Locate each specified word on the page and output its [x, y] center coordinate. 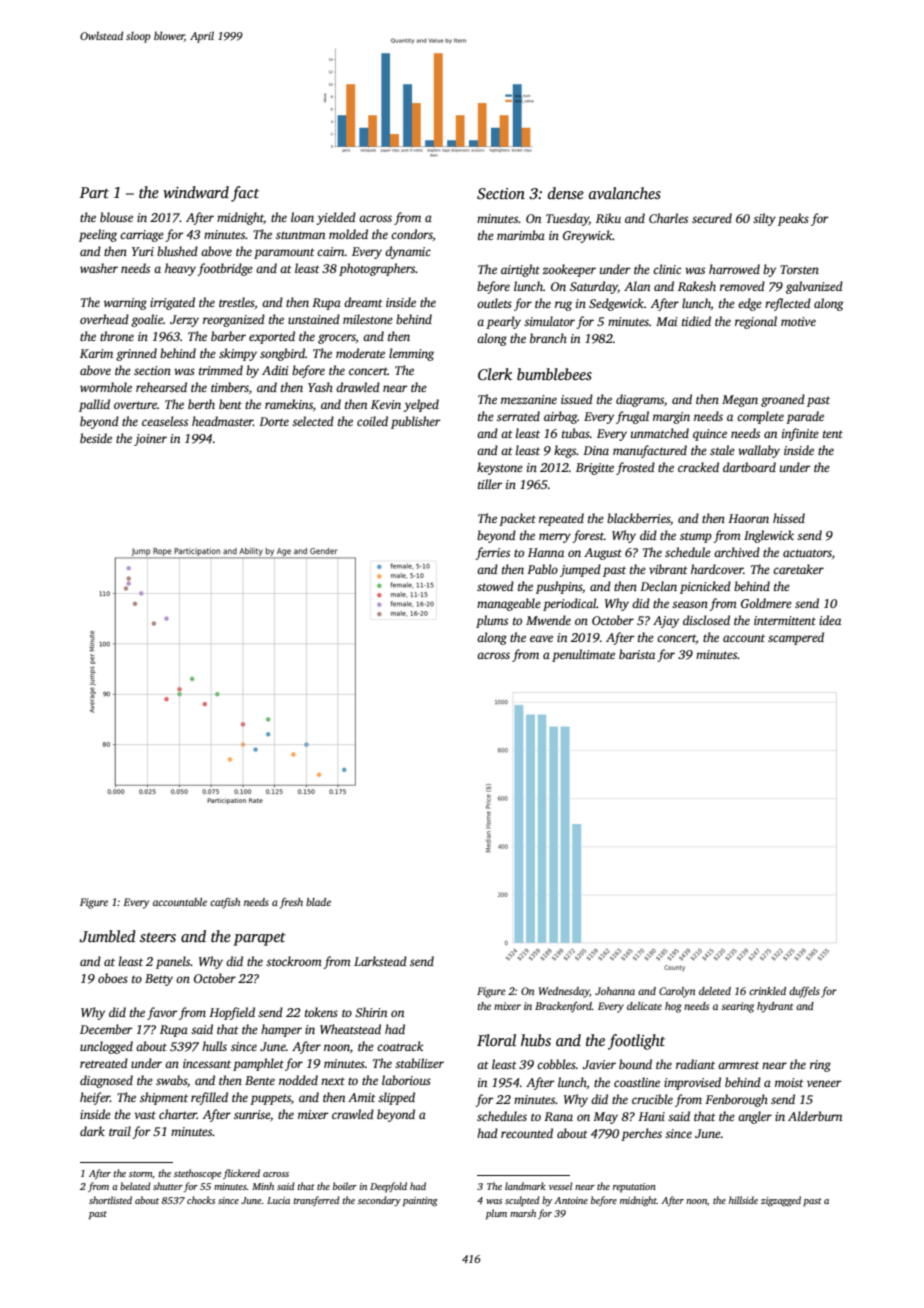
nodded [298, 1080]
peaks [793, 219]
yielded [336, 218]
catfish [225, 903]
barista [637, 654]
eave [541, 638]
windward [196, 192]
